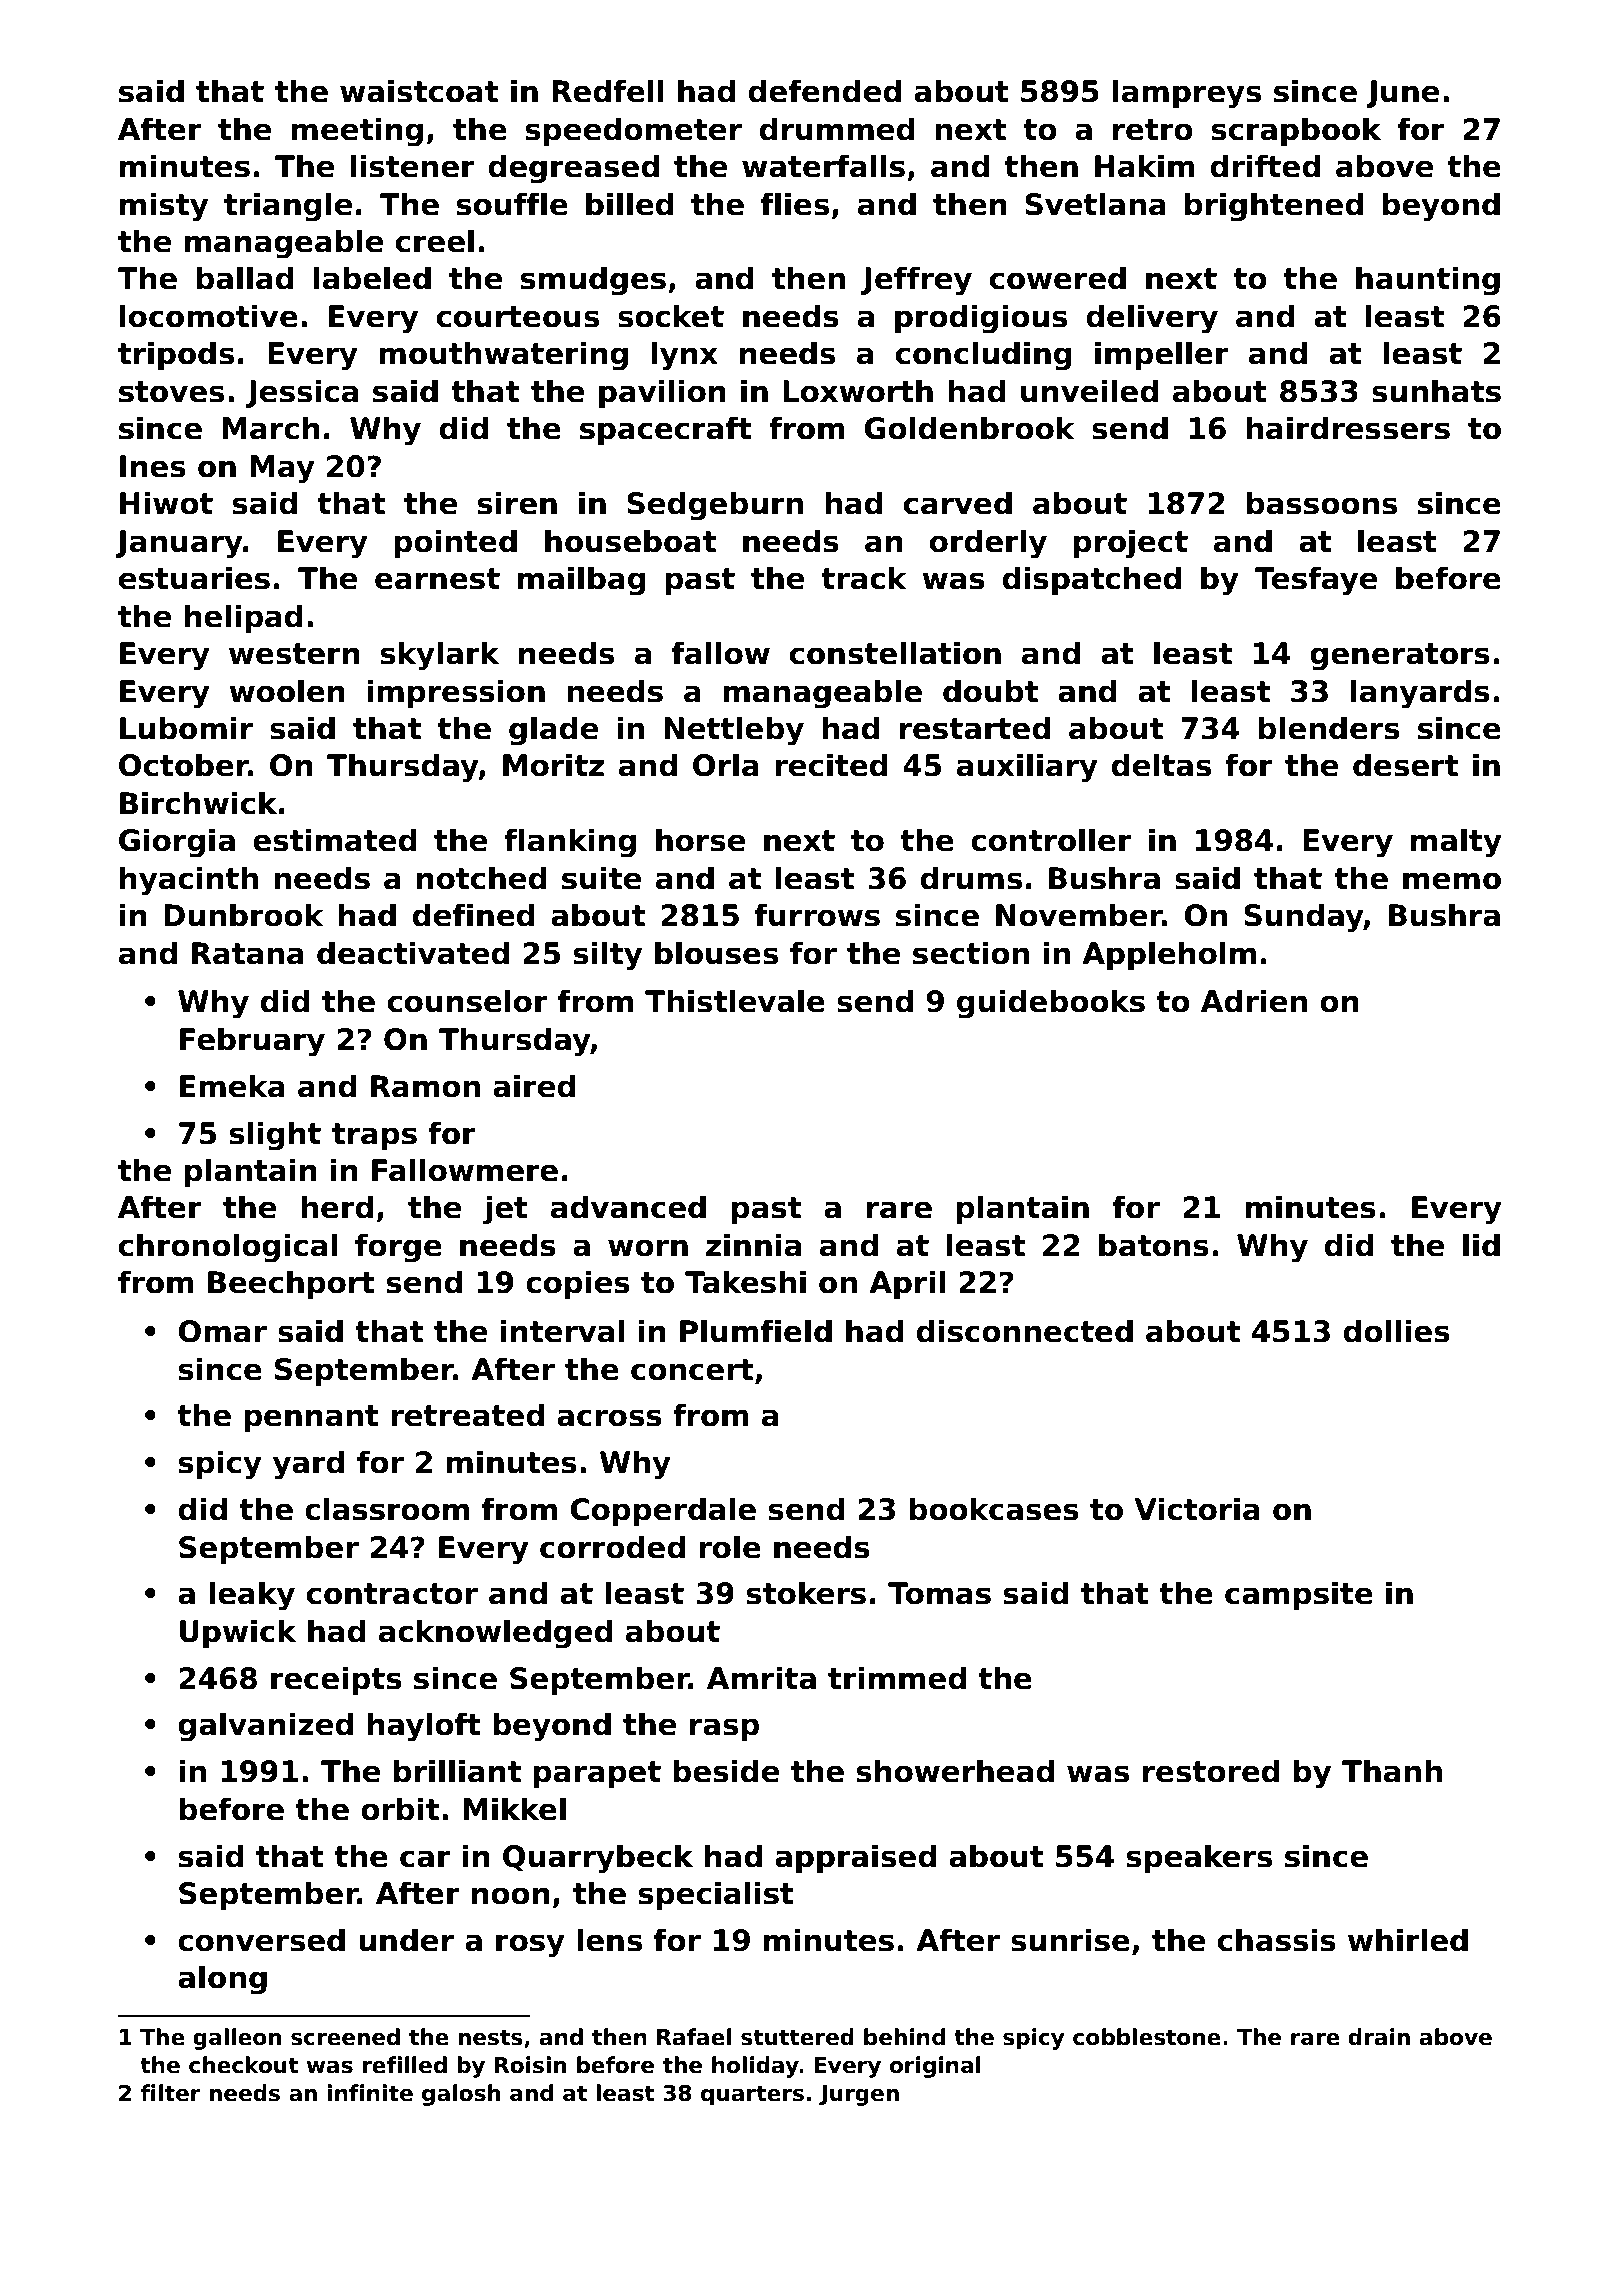  What do you see at coordinates (761, 1678) in the document?
I see `Amrita` at bounding box center [761, 1678].
